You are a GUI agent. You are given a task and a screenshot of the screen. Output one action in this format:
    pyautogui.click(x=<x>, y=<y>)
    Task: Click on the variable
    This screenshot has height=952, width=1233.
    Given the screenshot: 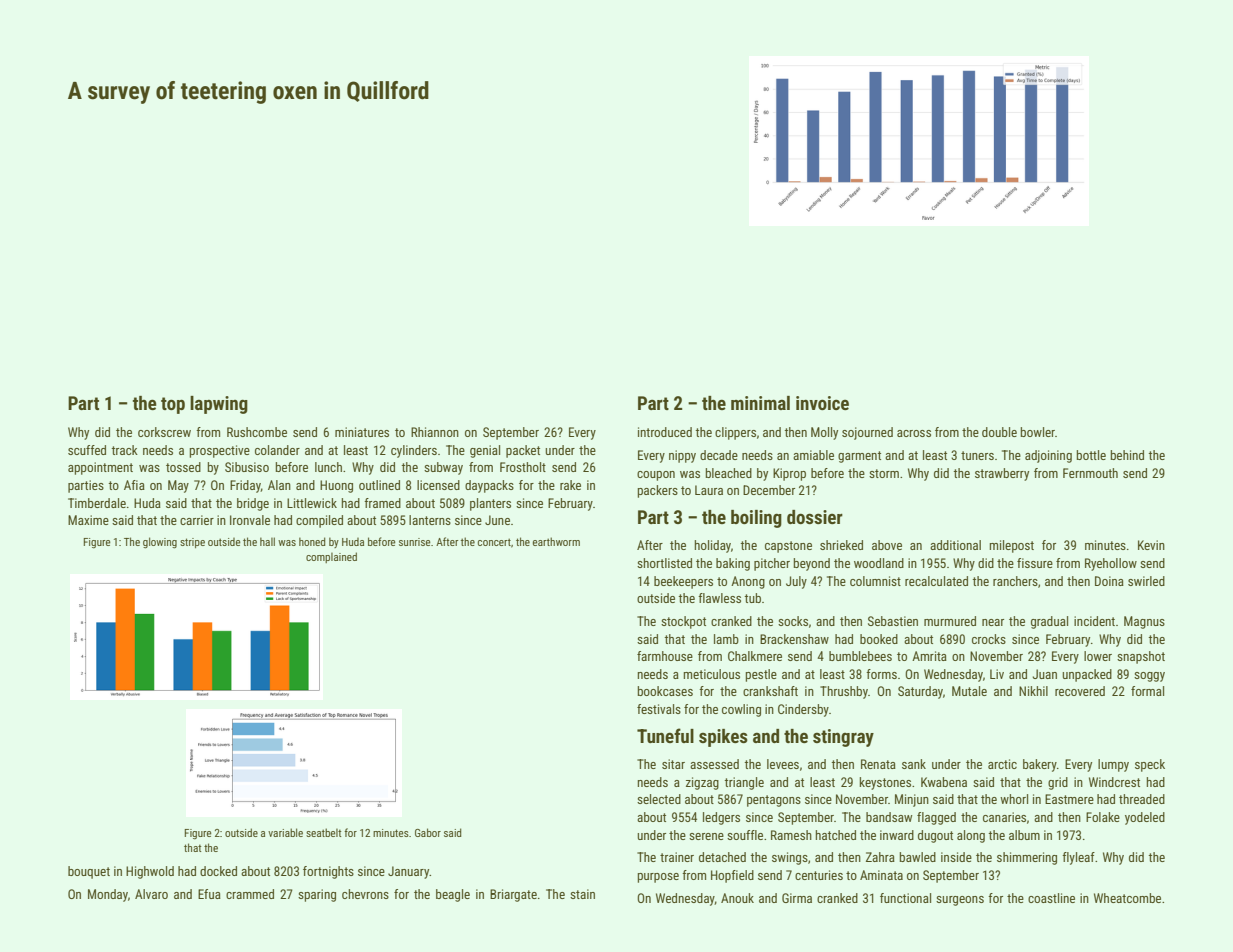 What is the action you would take?
    pyautogui.click(x=285, y=832)
